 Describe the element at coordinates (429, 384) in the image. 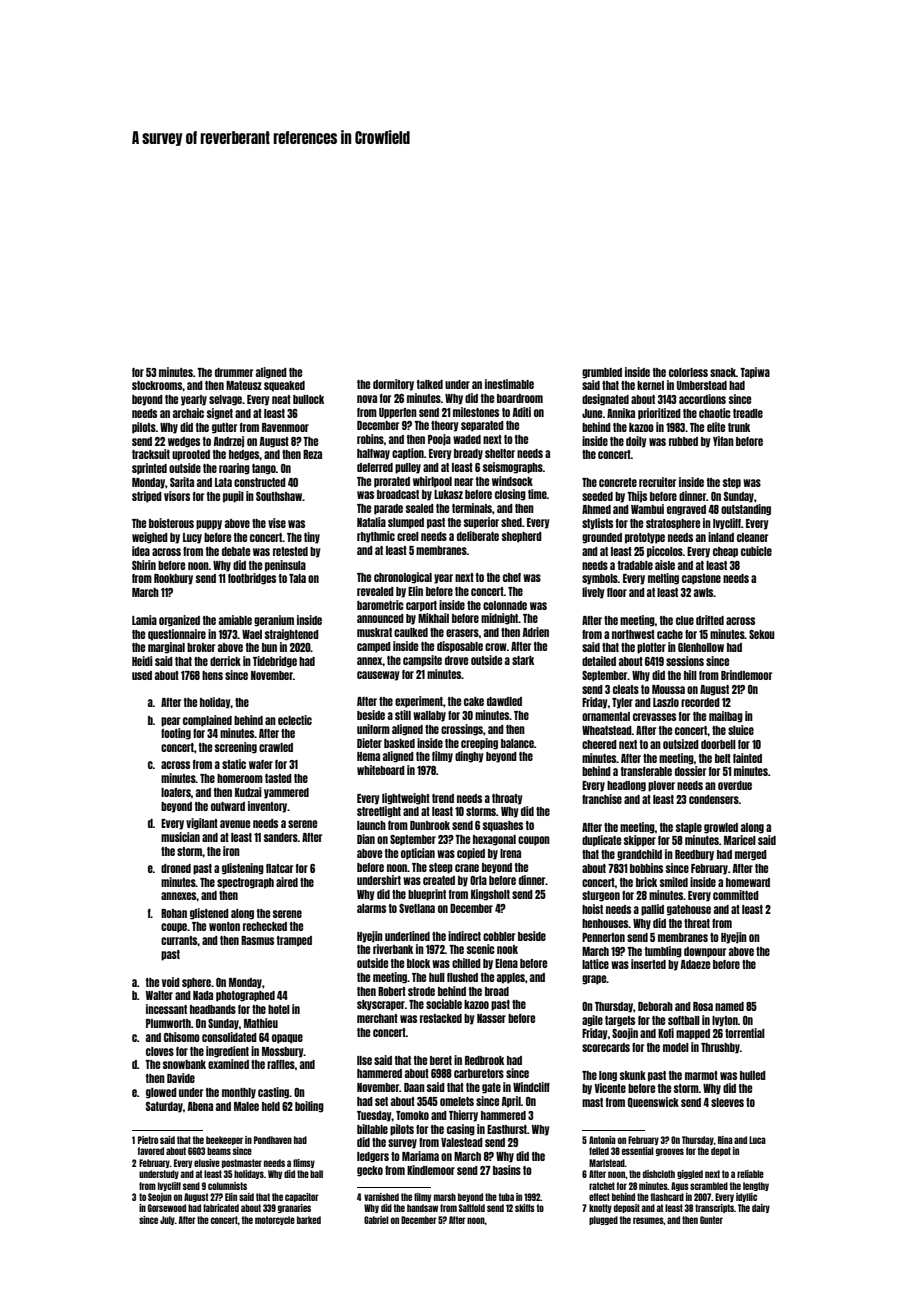

I see `talked` at that location.
